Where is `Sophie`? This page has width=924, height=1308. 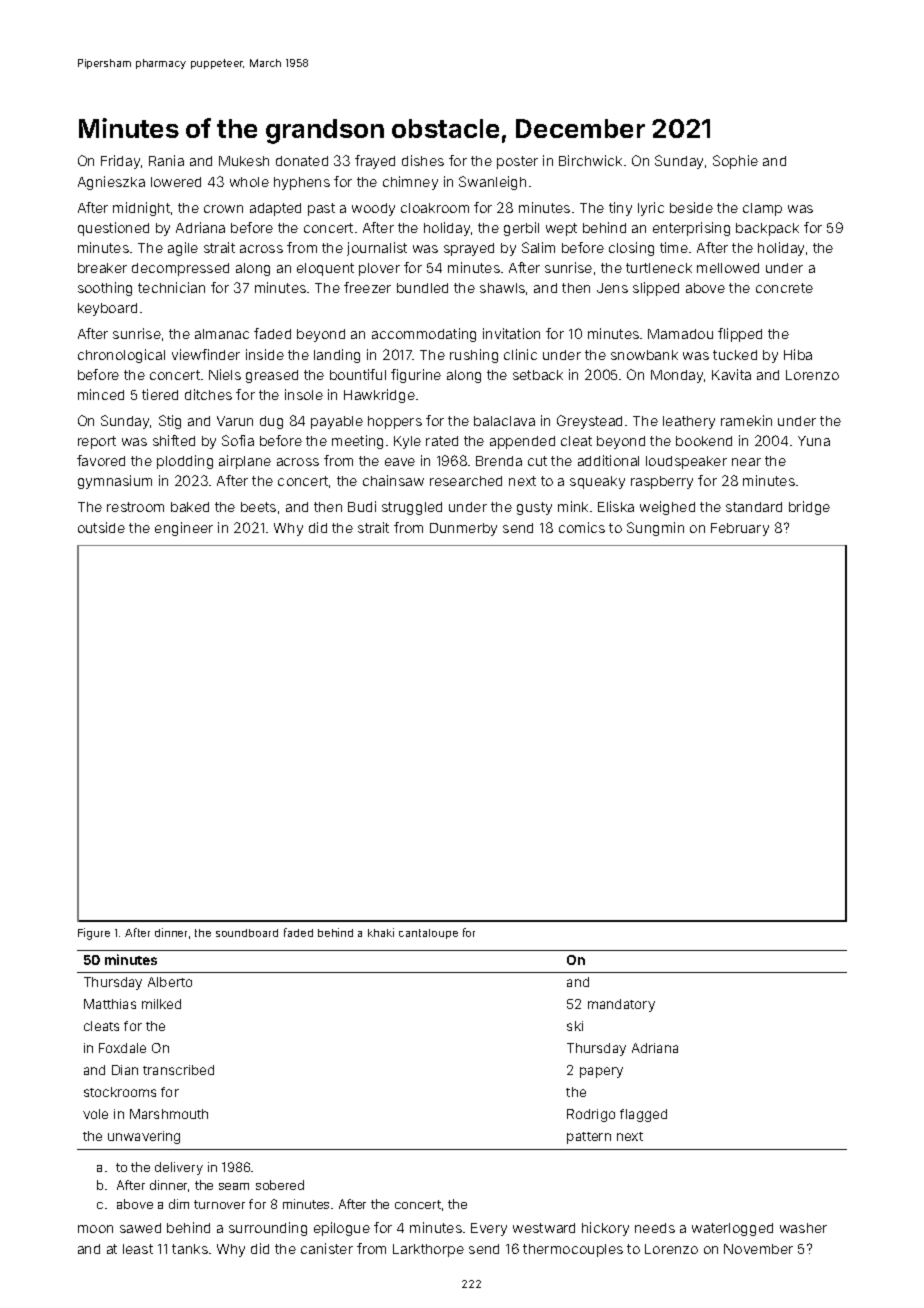 Sophie is located at coordinates (735, 162).
